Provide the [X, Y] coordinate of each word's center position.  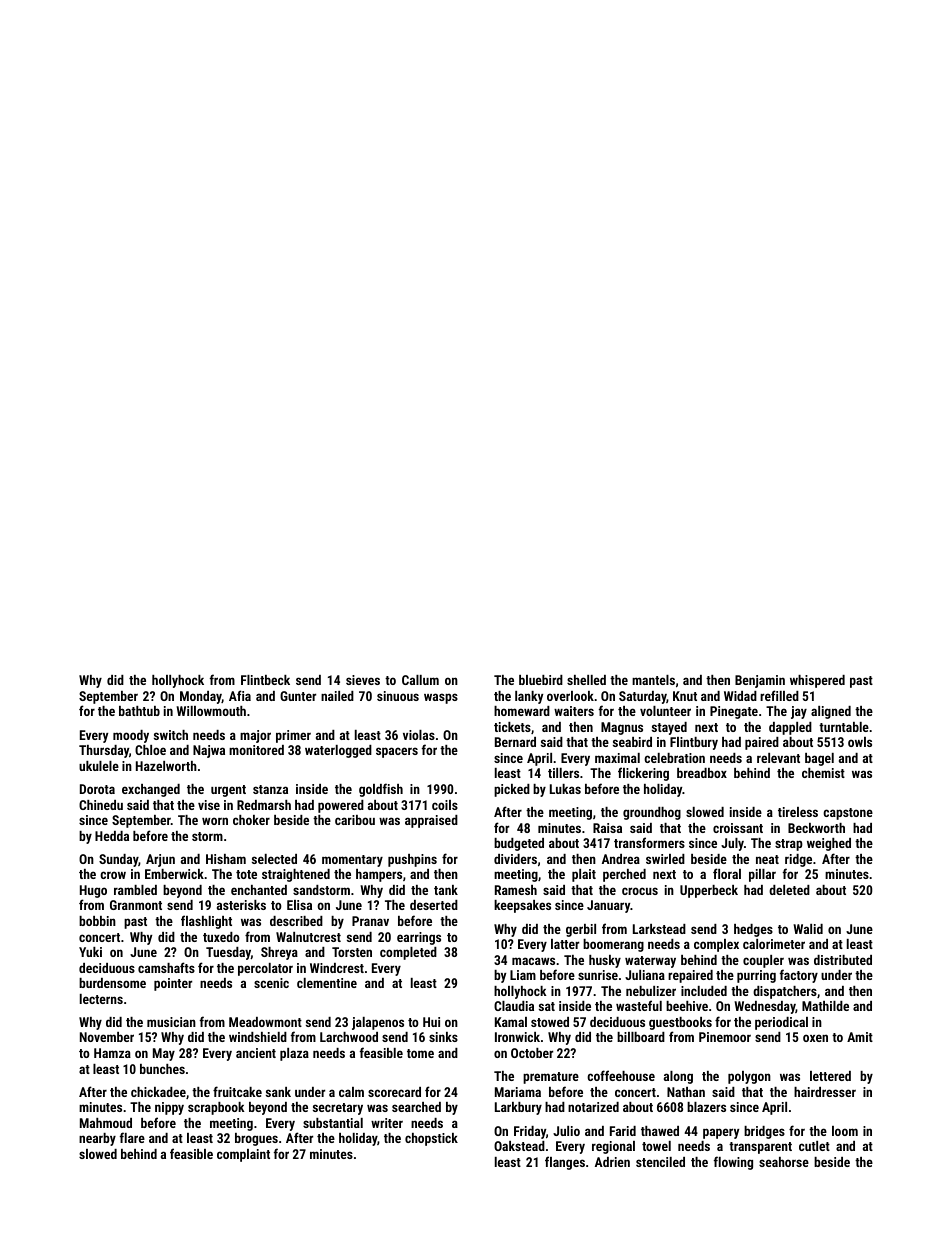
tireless [798, 812]
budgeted [519, 844]
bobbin [97, 921]
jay [799, 712]
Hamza [112, 1053]
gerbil [581, 930]
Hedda [112, 836]
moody [131, 736]
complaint [243, 1155]
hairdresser [825, 1092]
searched [416, 1107]
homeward [522, 711]
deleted [789, 890]
